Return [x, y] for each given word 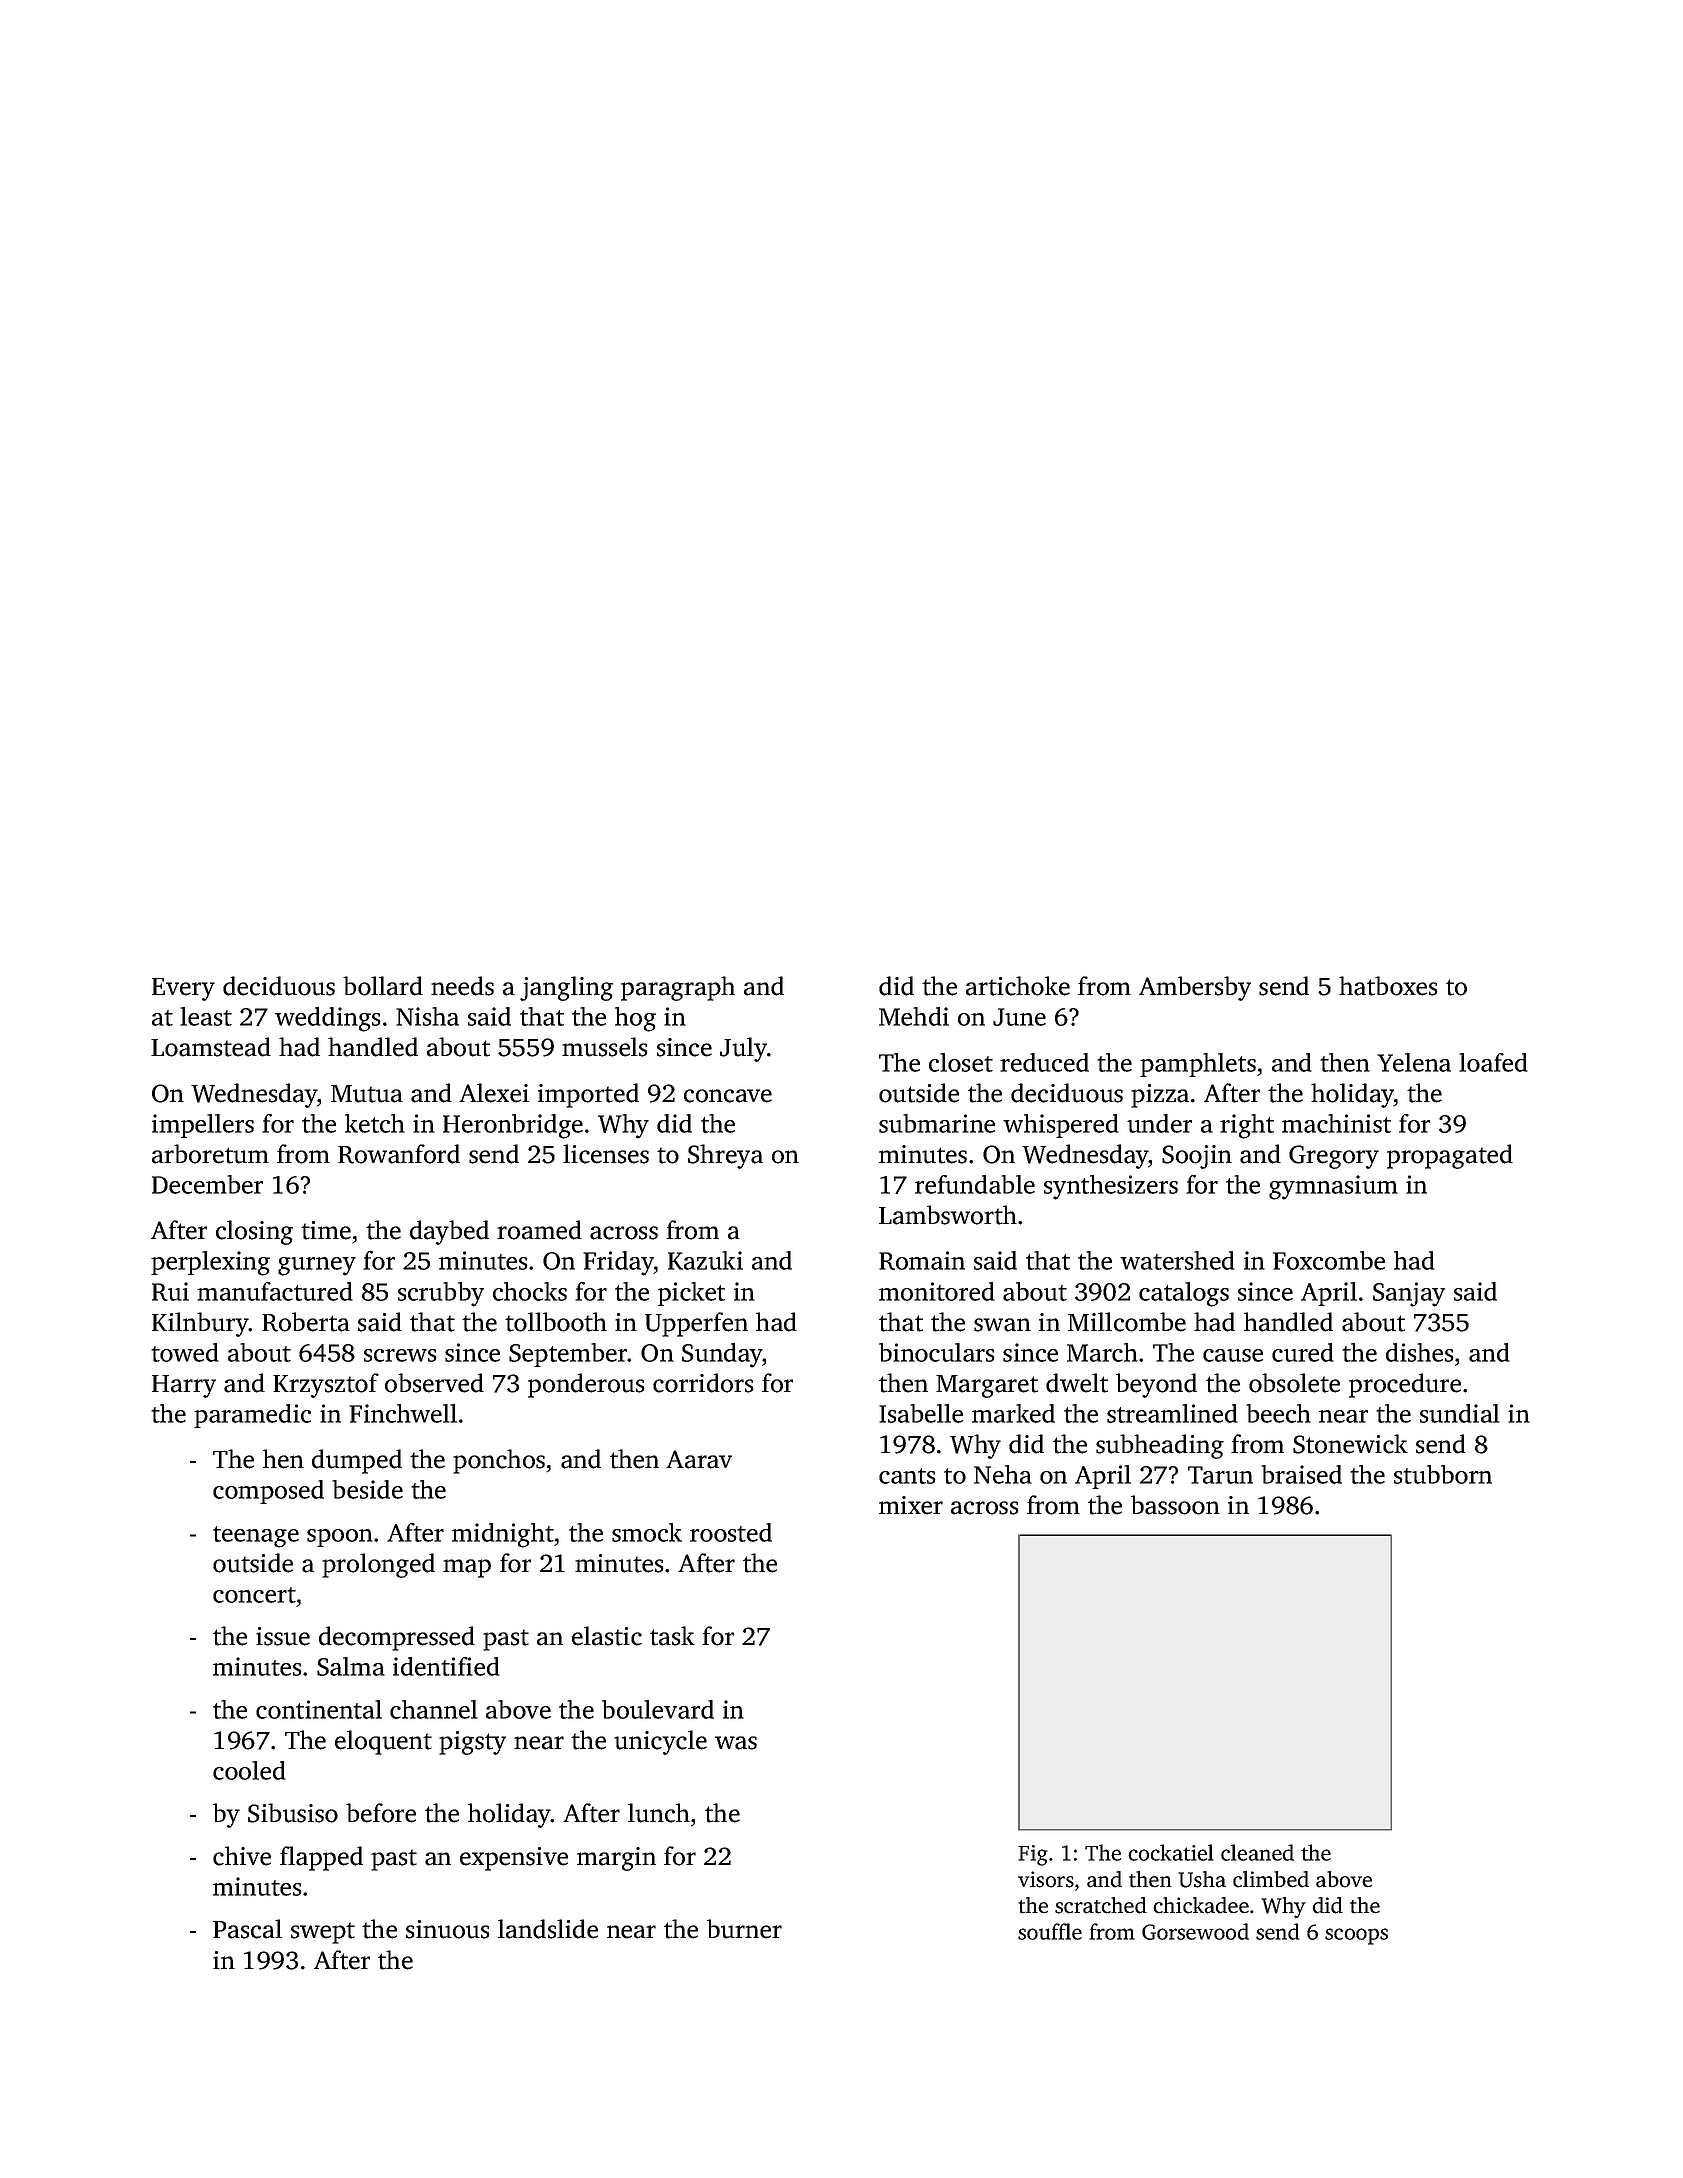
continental [319, 1709]
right [1247, 1126]
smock [647, 1532]
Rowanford [399, 1154]
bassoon [1175, 1505]
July [743, 1049]
